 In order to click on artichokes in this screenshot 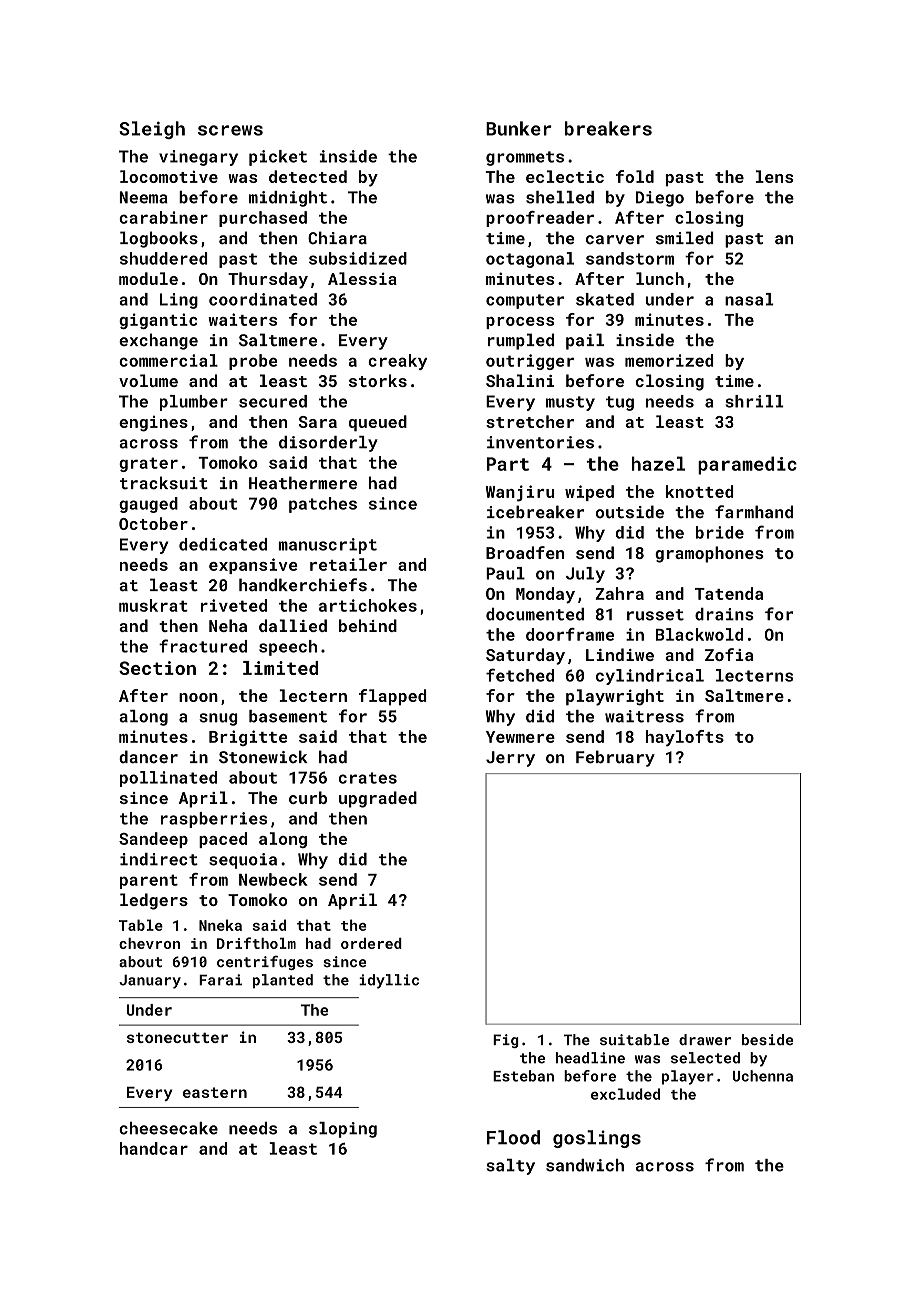, I will do `click(368, 605)`.
